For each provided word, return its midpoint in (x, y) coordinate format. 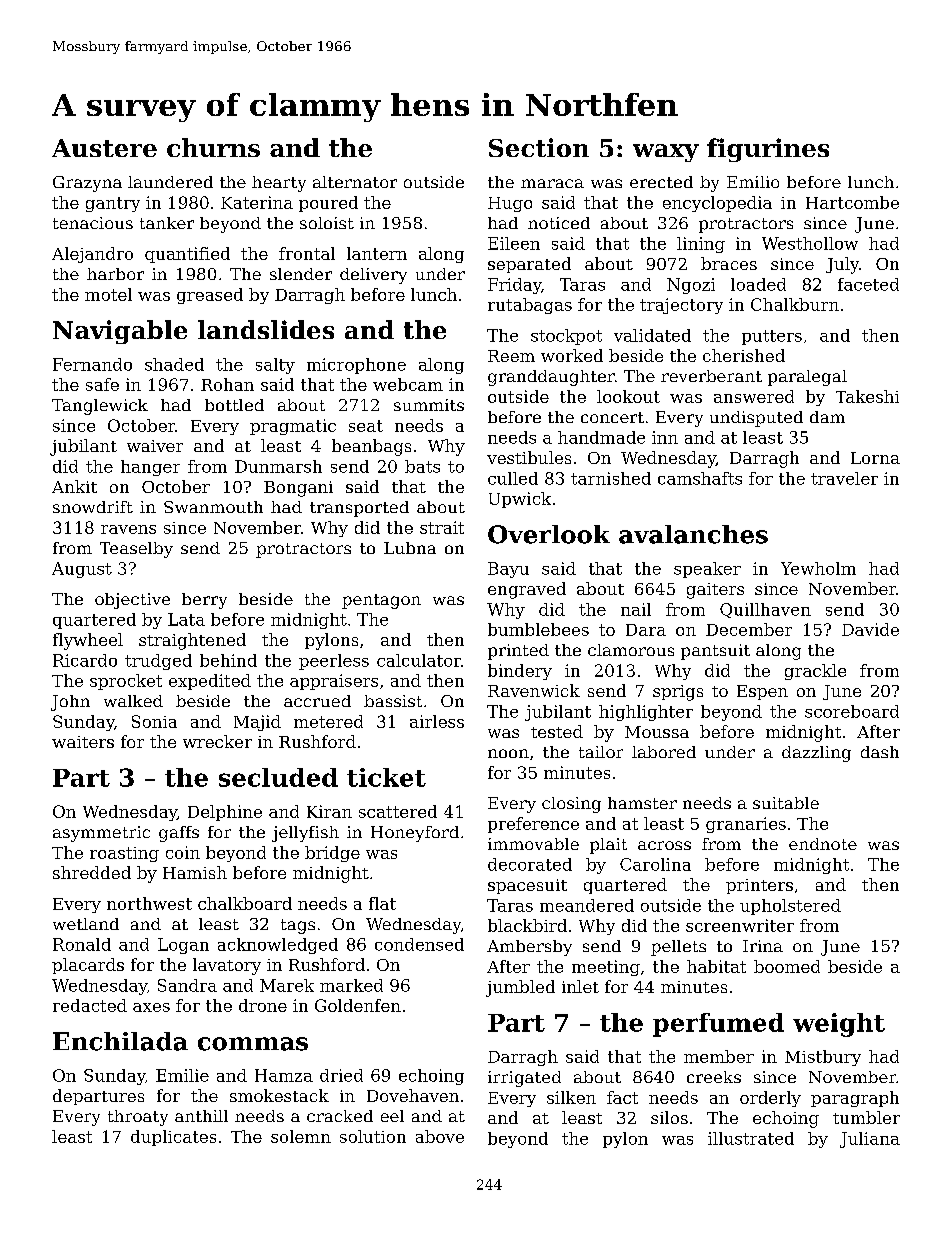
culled (513, 478)
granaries (746, 825)
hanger (150, 468)
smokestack (279, 1095)
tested (557, 731)
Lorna (875, 458)
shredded (92, 872)
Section (539, 147)
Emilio (753, 182)
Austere (104, 148)
